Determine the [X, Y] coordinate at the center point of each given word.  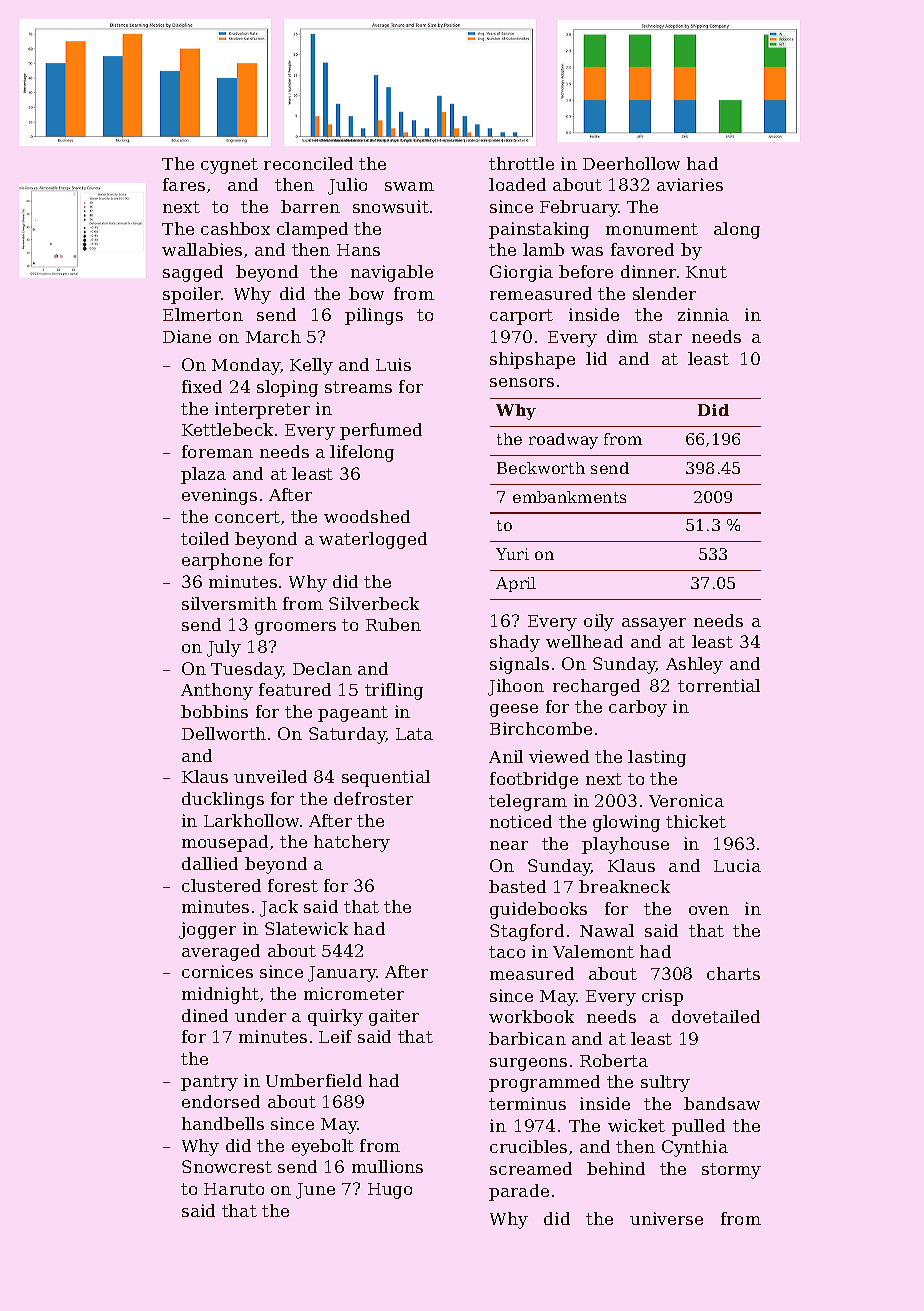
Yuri [512, 554]
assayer [654, 624]
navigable [392, 273]
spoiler [192, 295]
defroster [373, 798]
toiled [205, 538]
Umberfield [314, 1080]
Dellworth [224, 733]
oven [709, 910]
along [737, 230]
